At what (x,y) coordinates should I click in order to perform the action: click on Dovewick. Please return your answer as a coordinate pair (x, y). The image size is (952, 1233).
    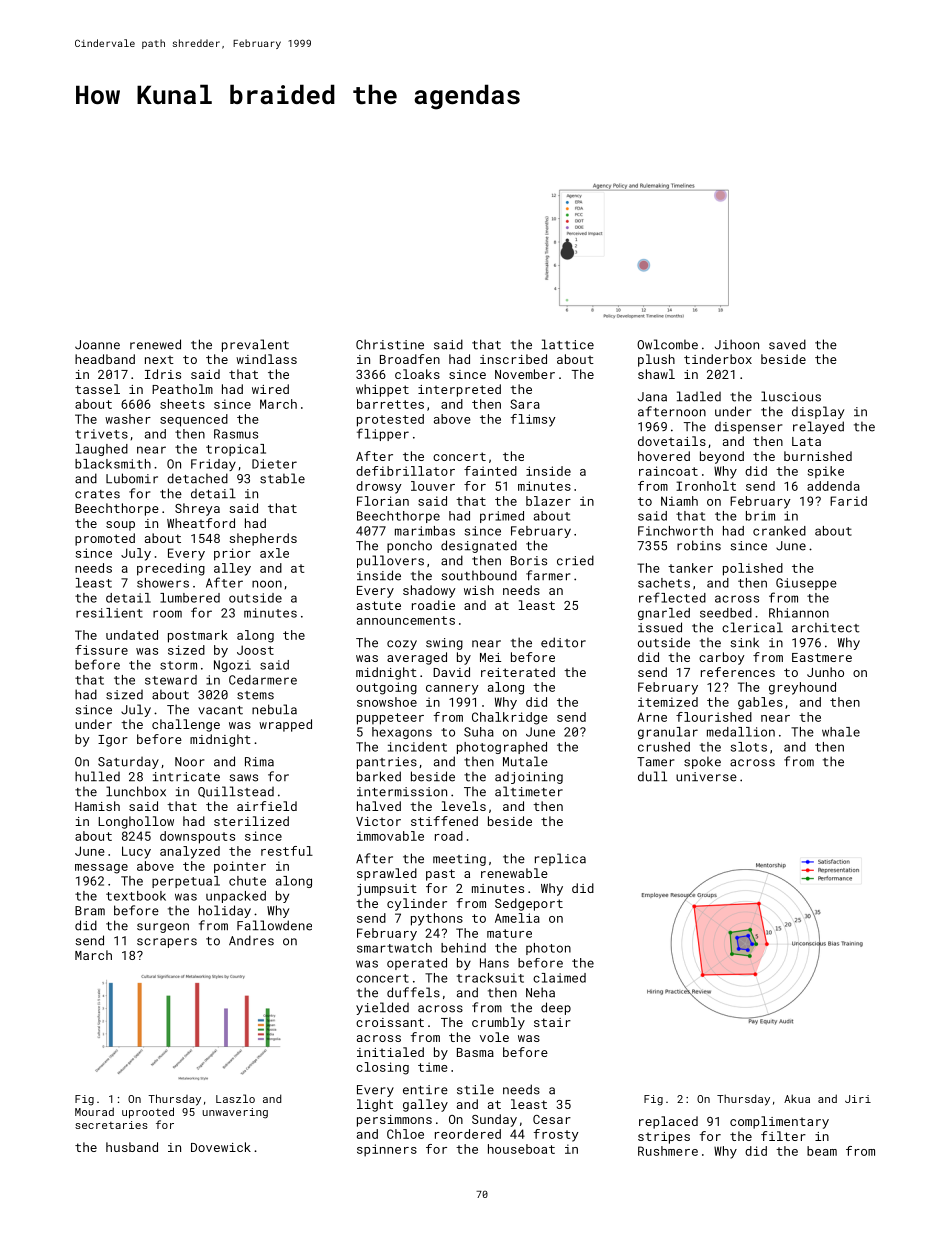
    Looking at the image, I should click on (221, 1147).
